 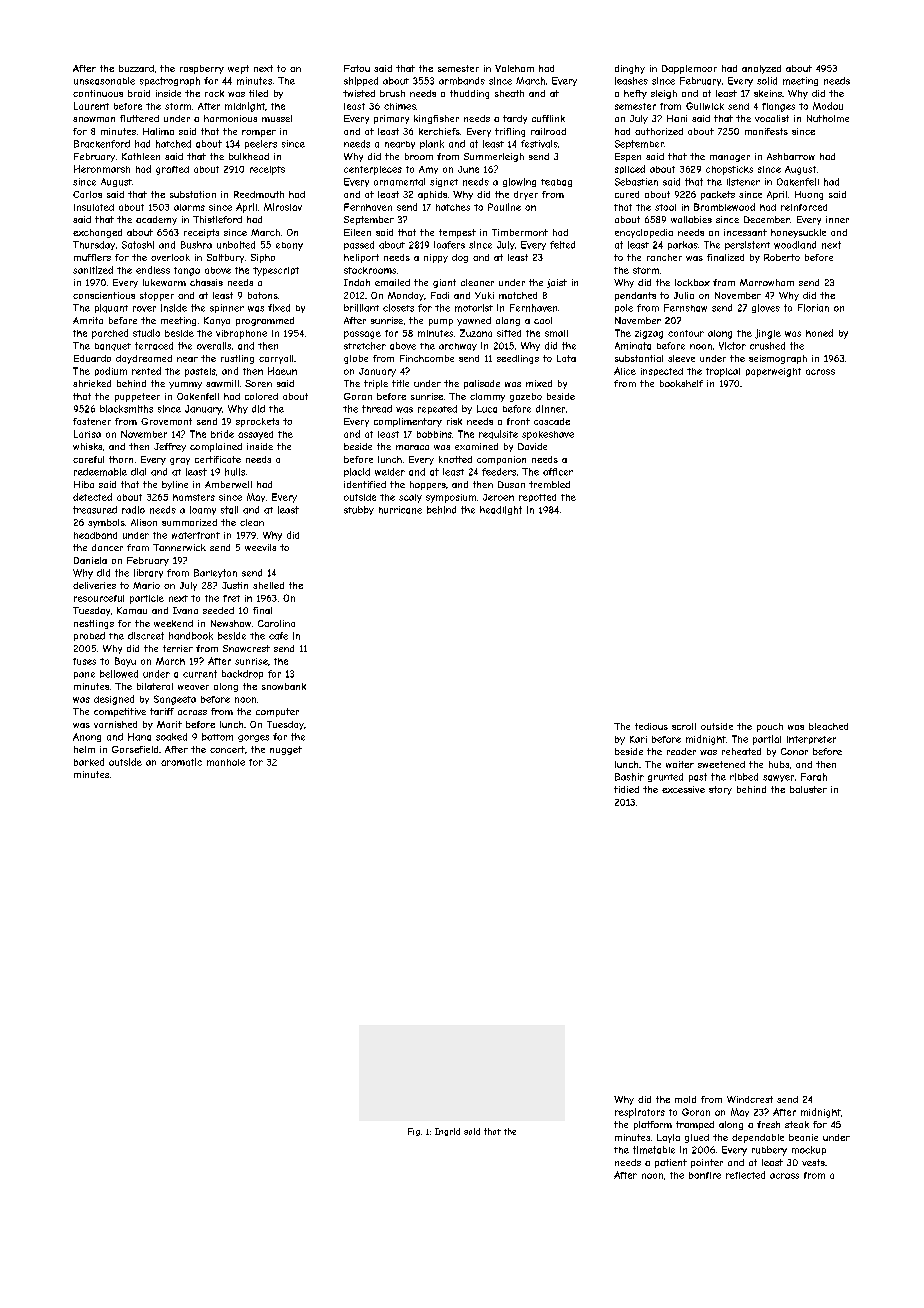 I want to click on endless, so click(x=153, y=270).
